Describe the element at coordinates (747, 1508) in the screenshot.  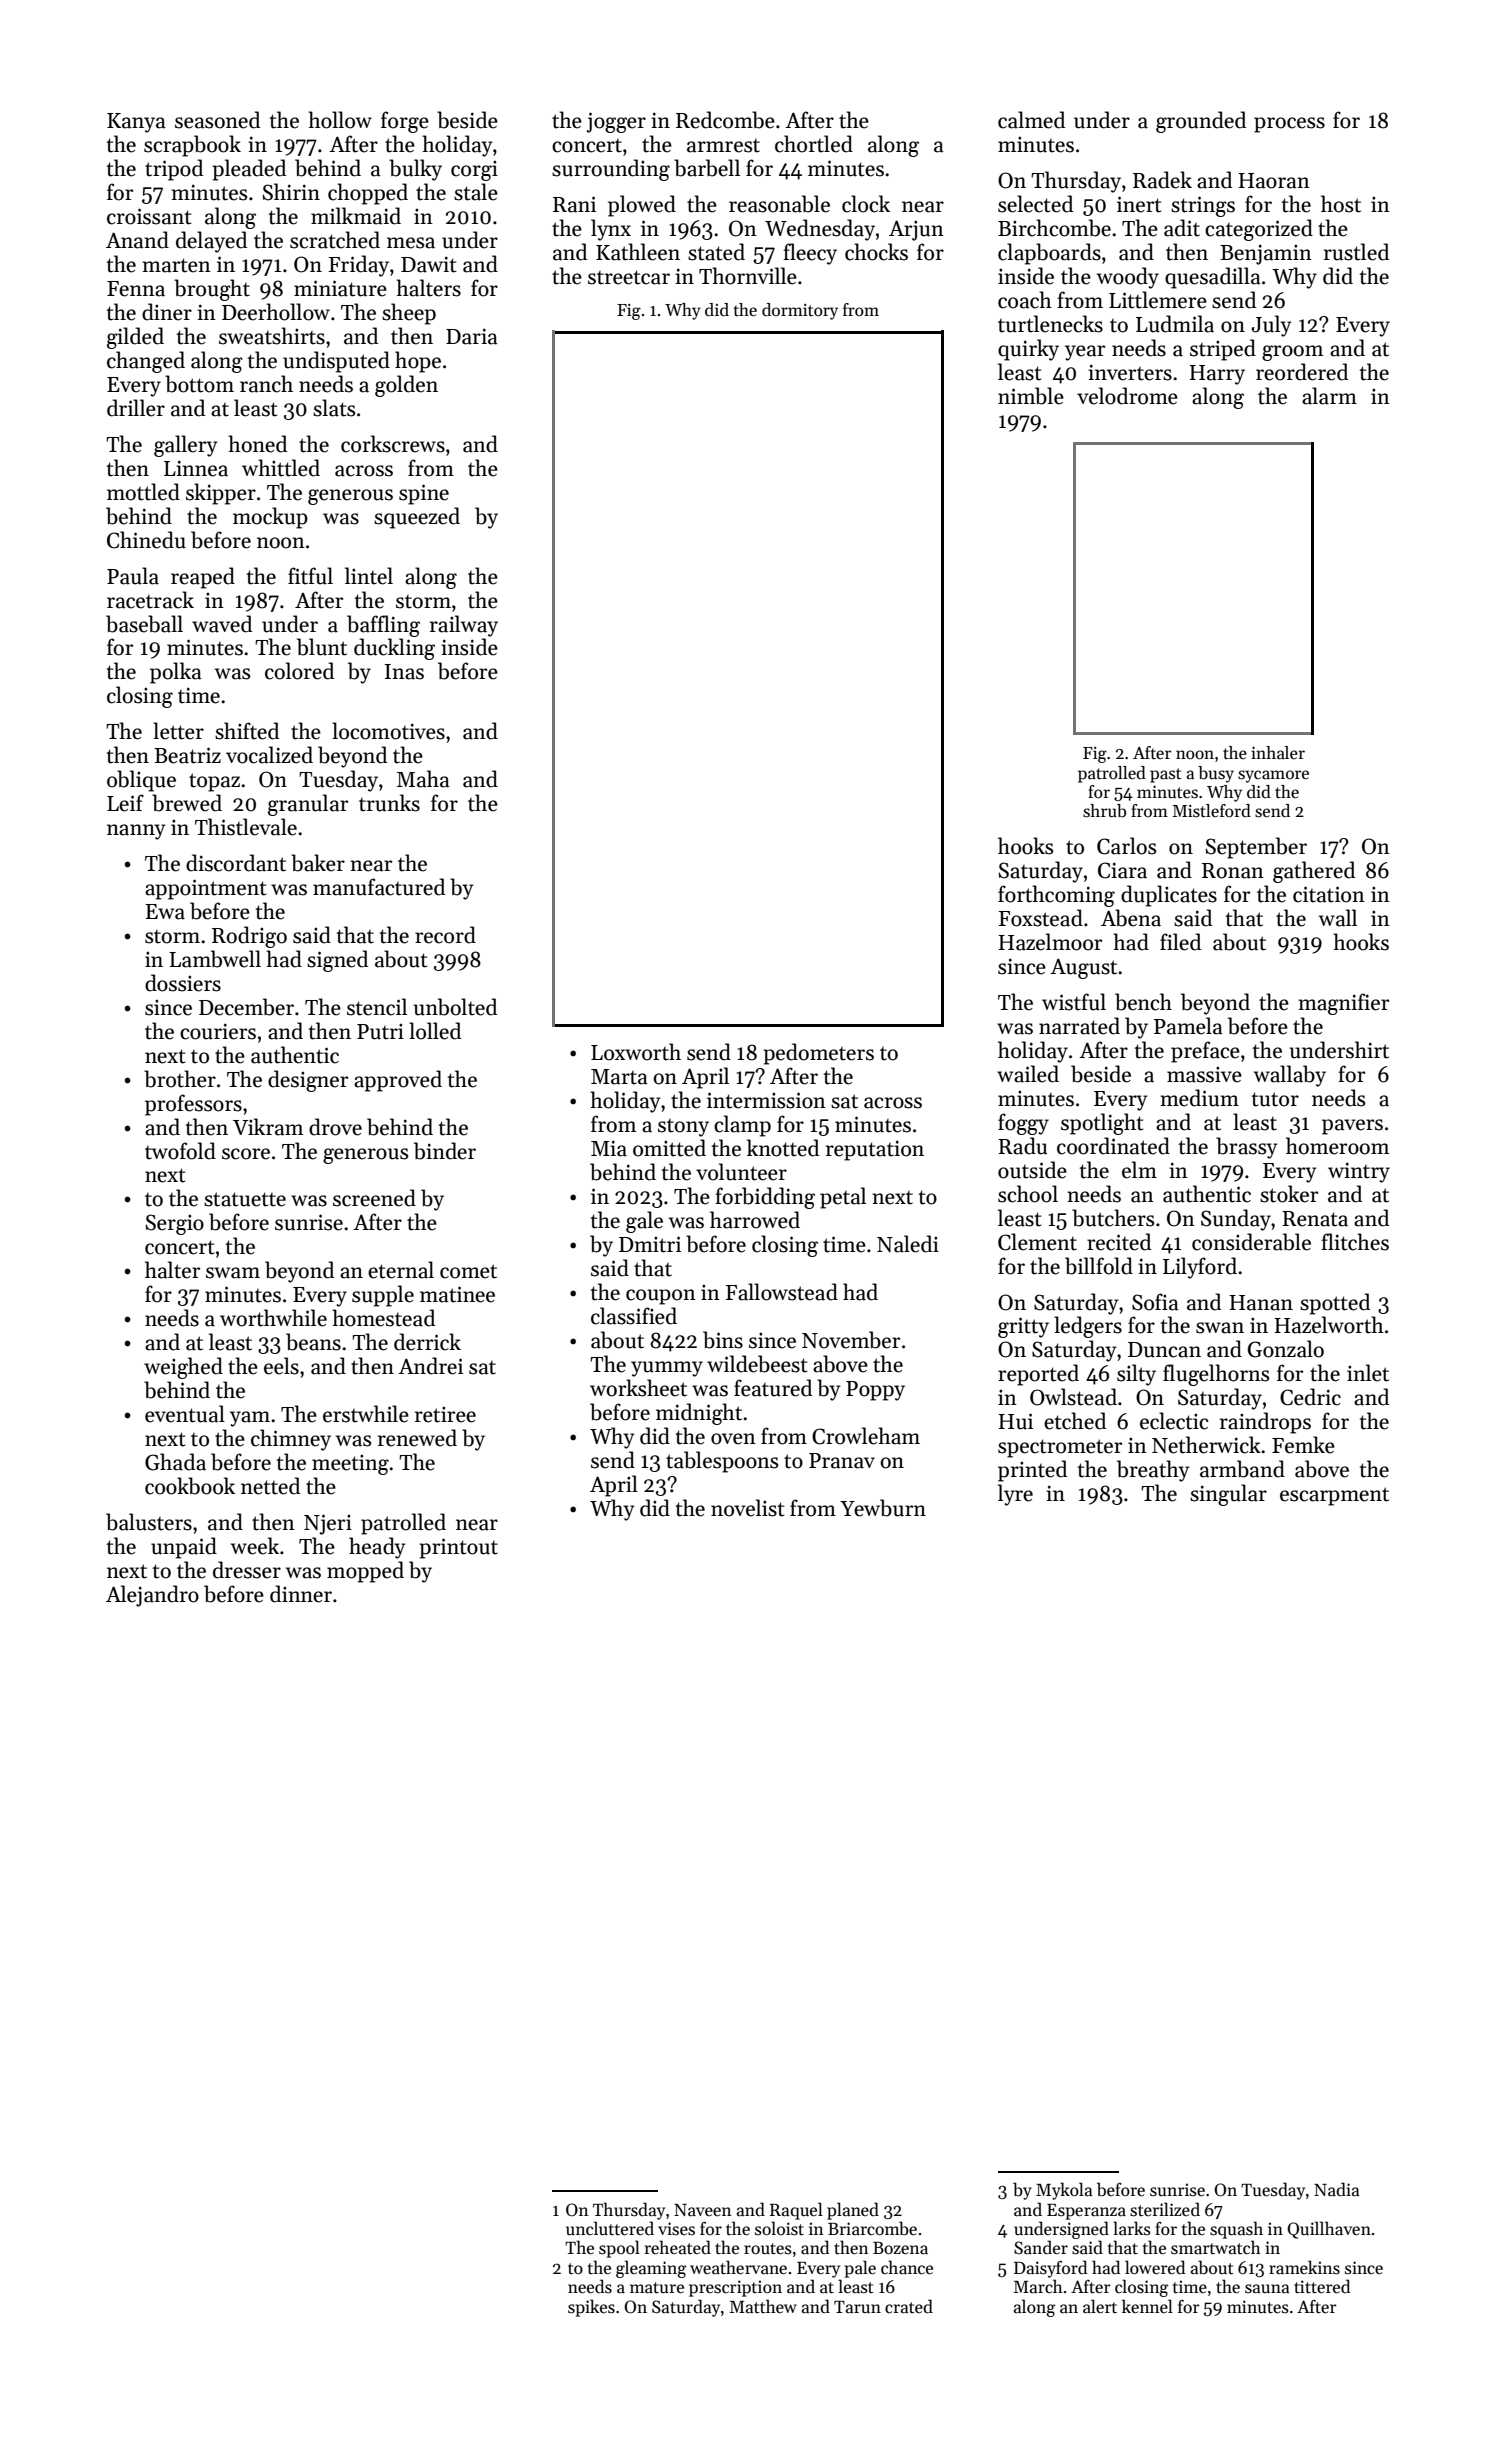
I see `novelist` at that location.
